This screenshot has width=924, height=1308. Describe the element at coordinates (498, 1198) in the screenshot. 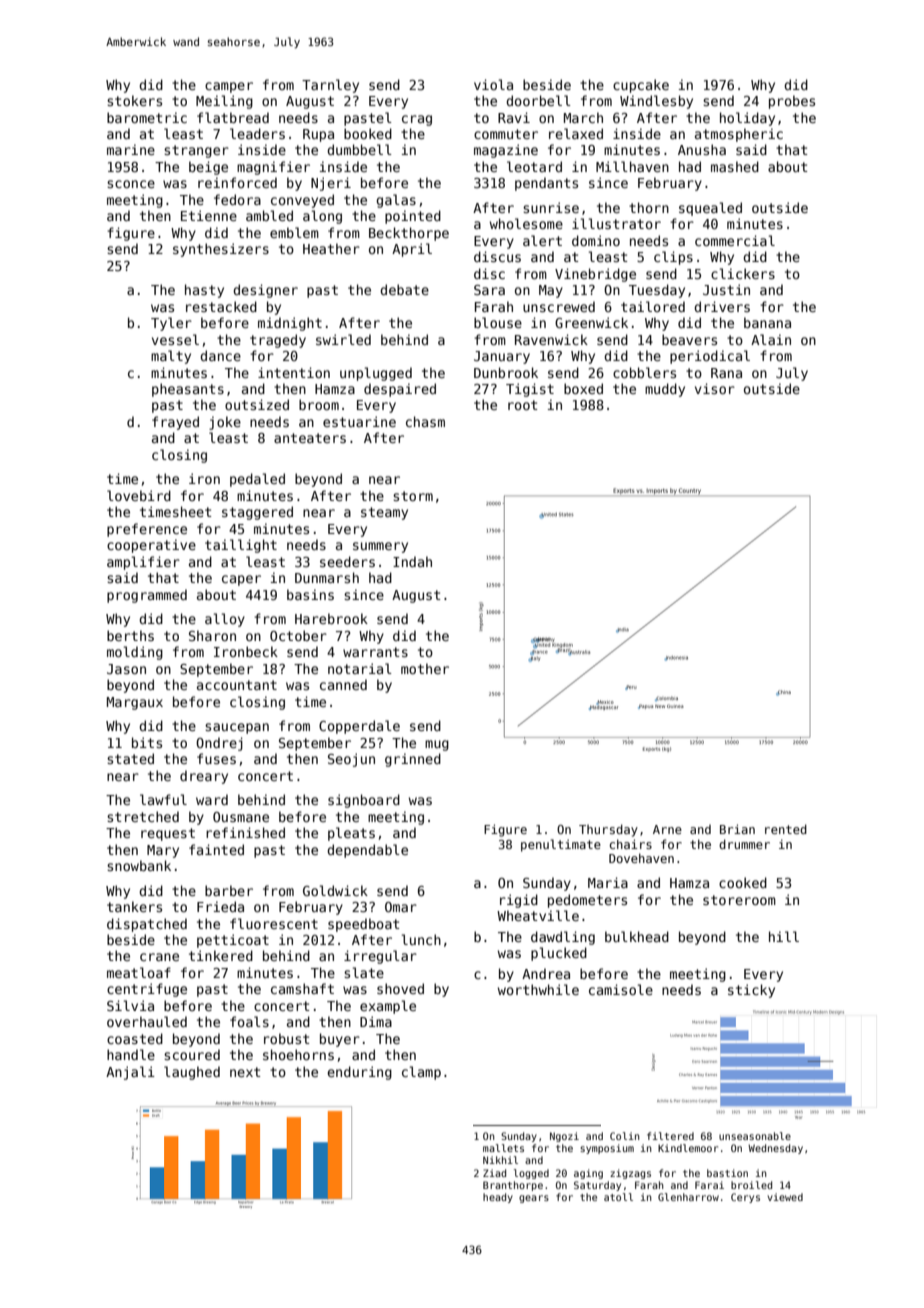

I see `heady` at that location.
